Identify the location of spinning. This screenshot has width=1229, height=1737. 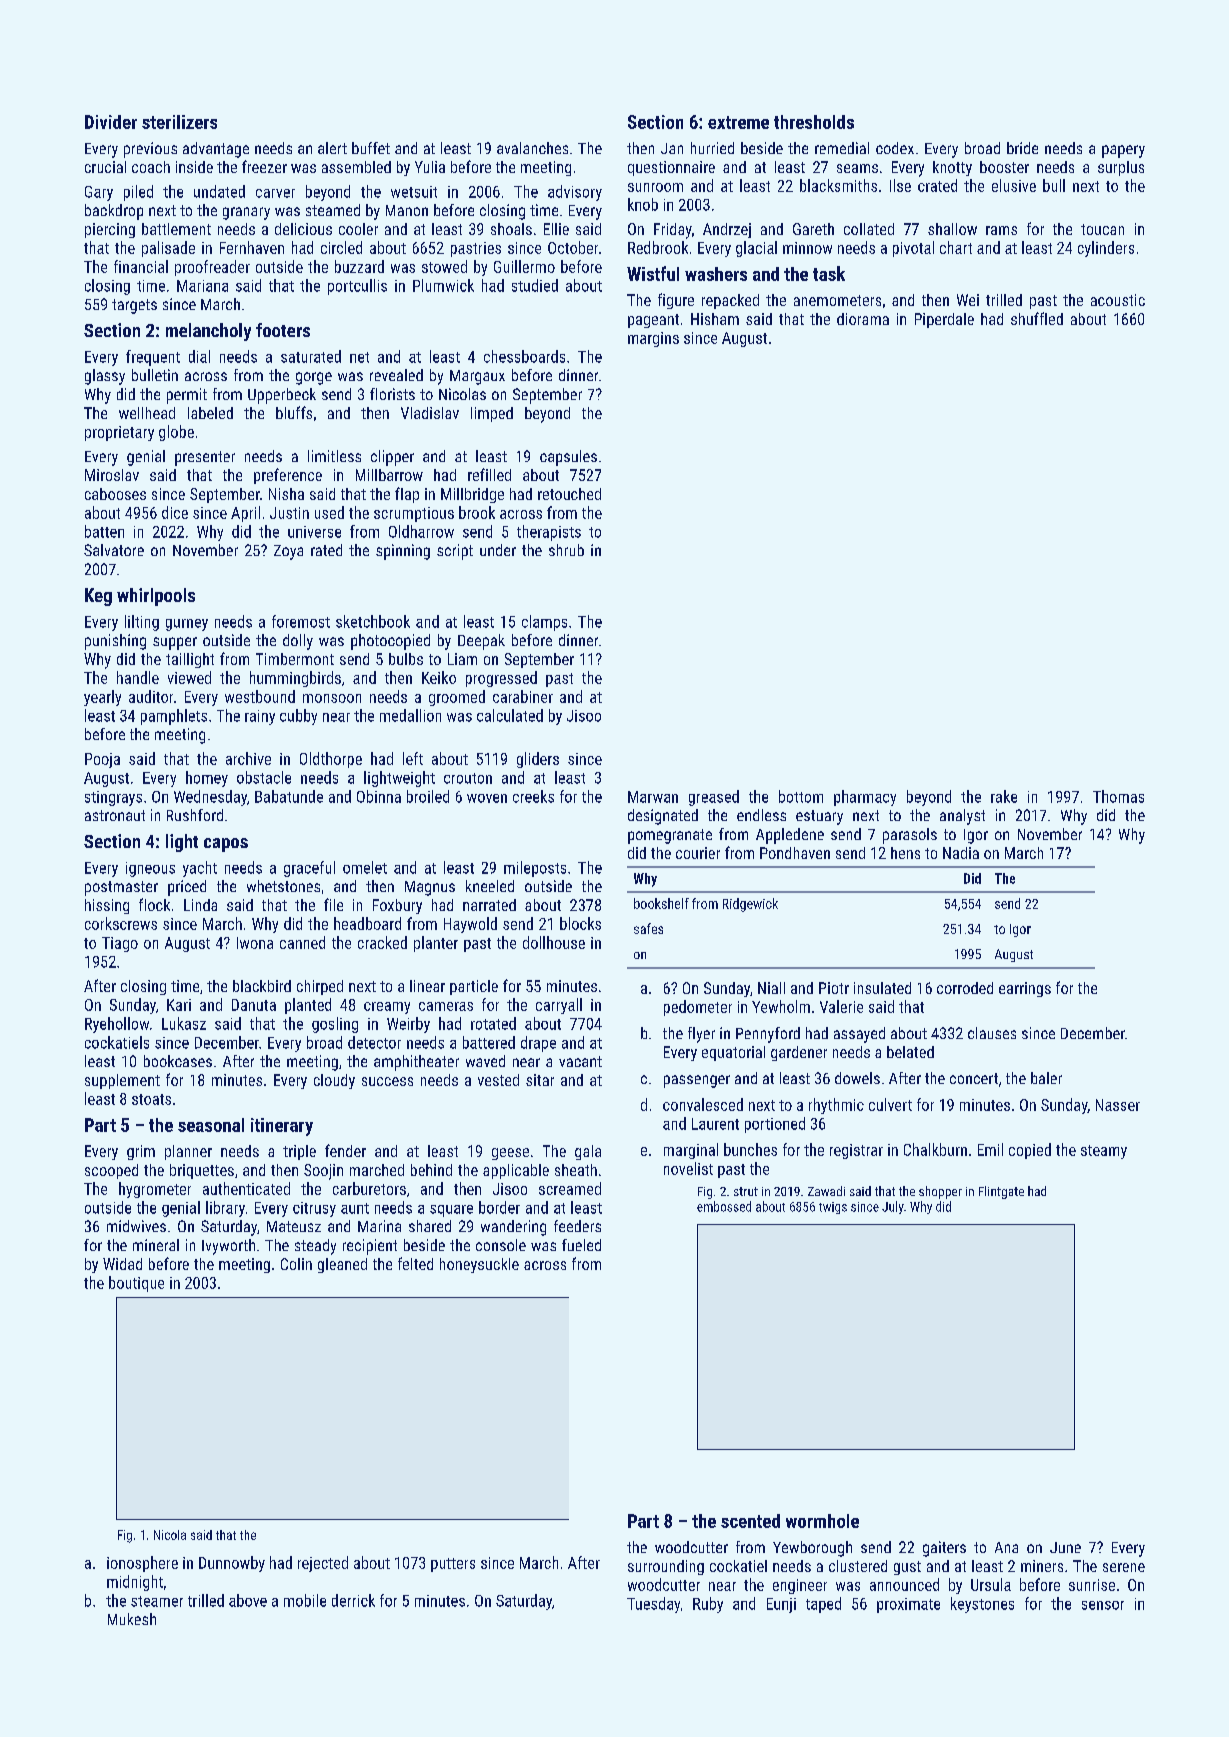
(403, 552).
